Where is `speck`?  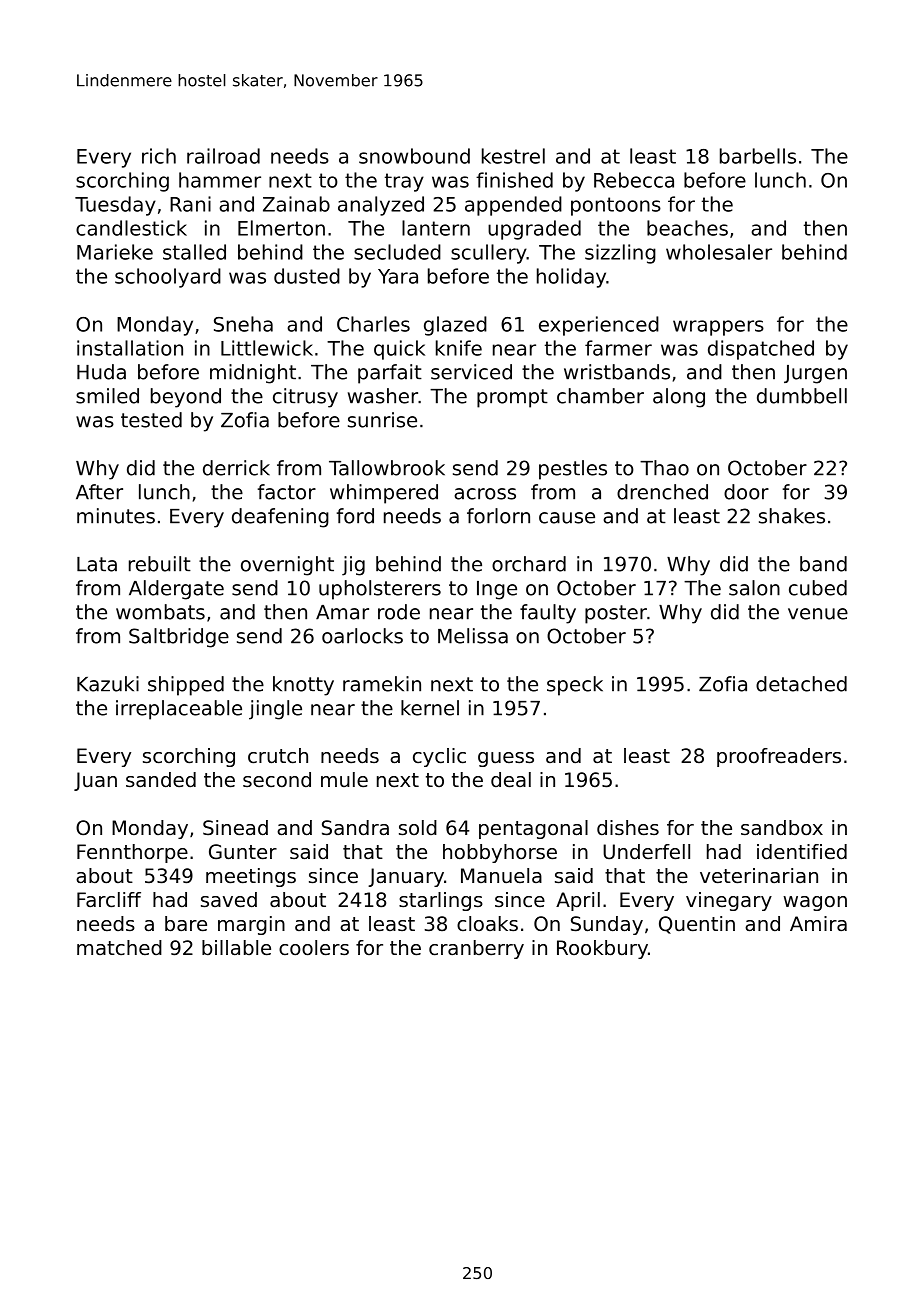 speck is located at coordinates (575, 686).
